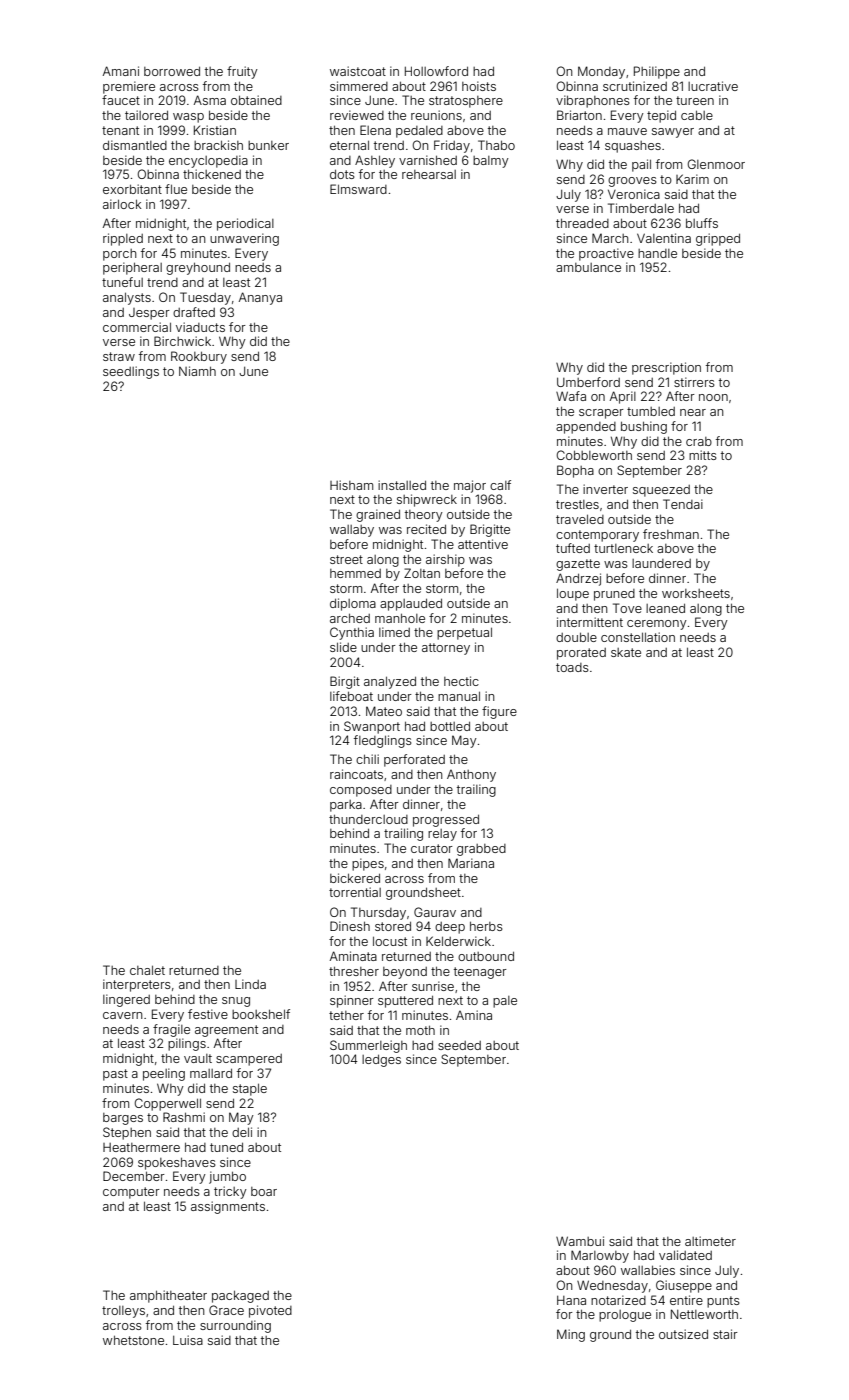 This document has height=1400, width=849. What do you see at coordinates (134, 1176) in the document?
I see `December` at bounding box center [134, 1176].
